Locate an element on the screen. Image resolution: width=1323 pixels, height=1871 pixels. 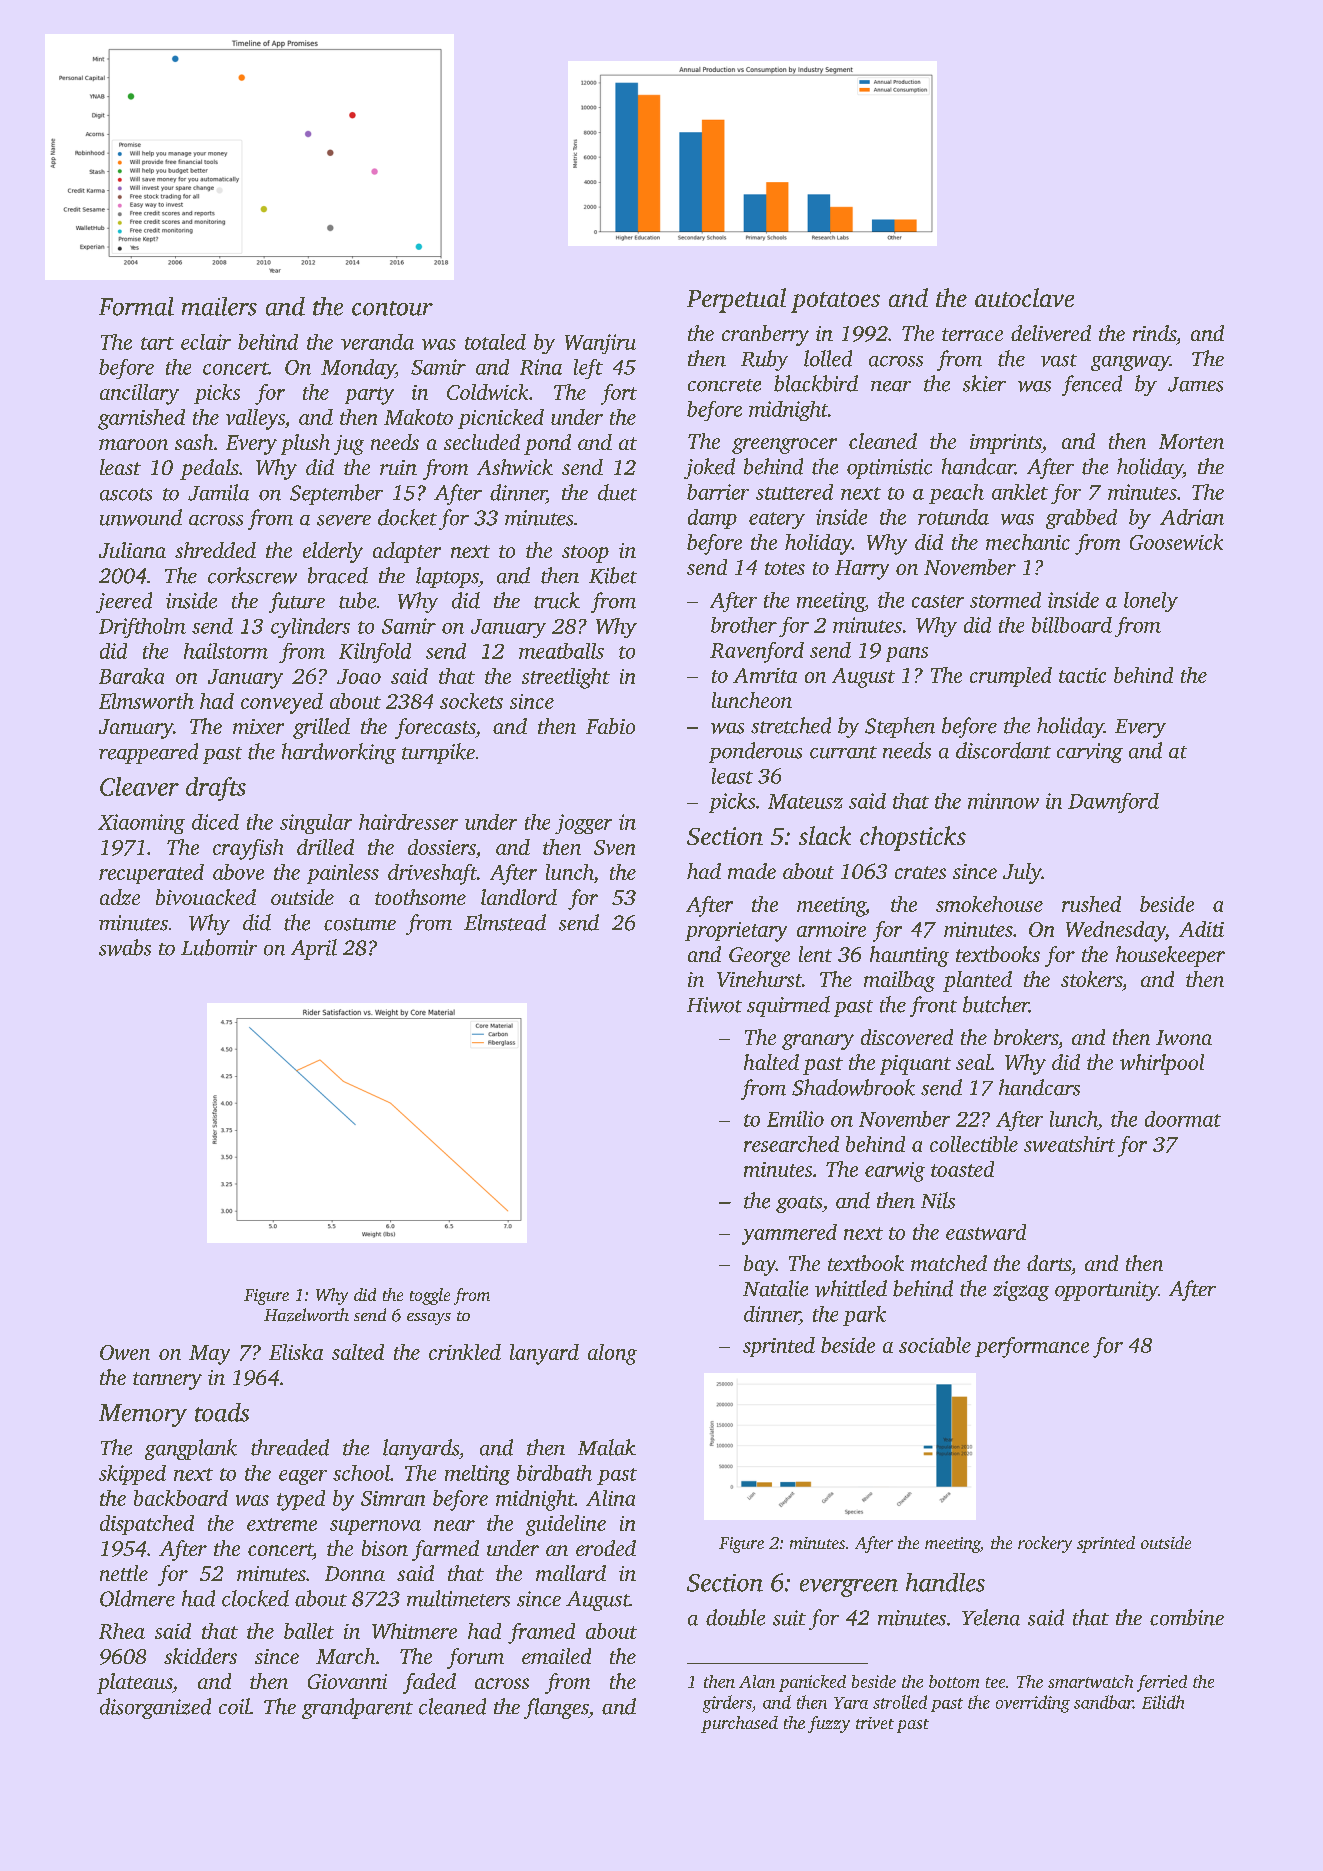
flanges is located at coordinates (556, 1708).
